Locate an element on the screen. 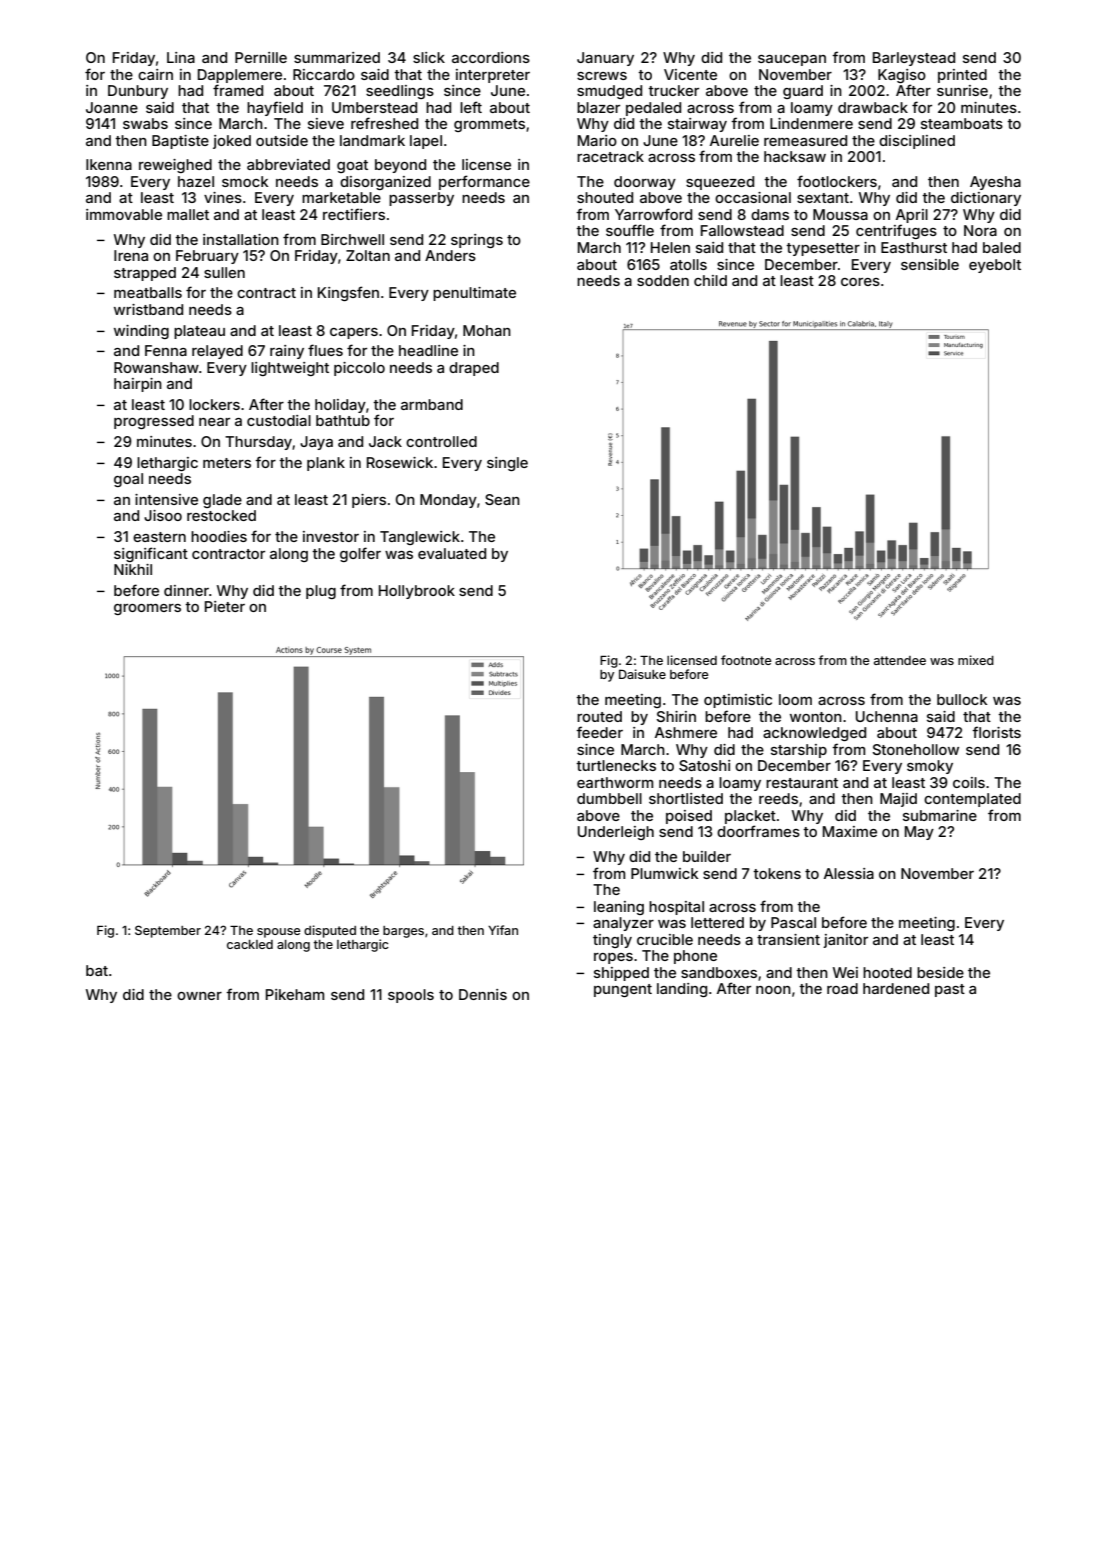 This screenshot has height=1566, width=1107. eyebolt is located at coordinates (995, 266).
